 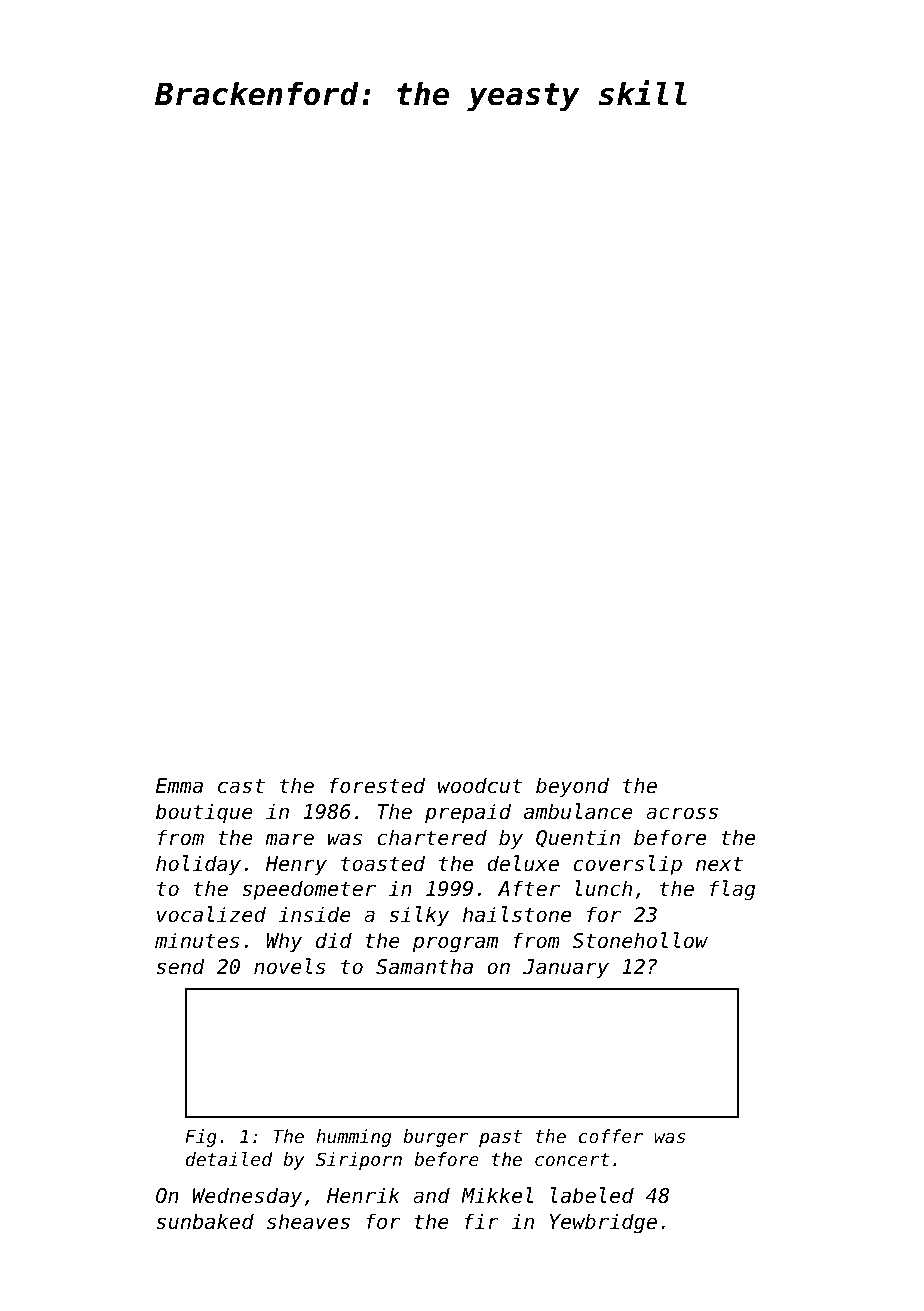 I want to click on boutique, so click(x=204, y=813).
